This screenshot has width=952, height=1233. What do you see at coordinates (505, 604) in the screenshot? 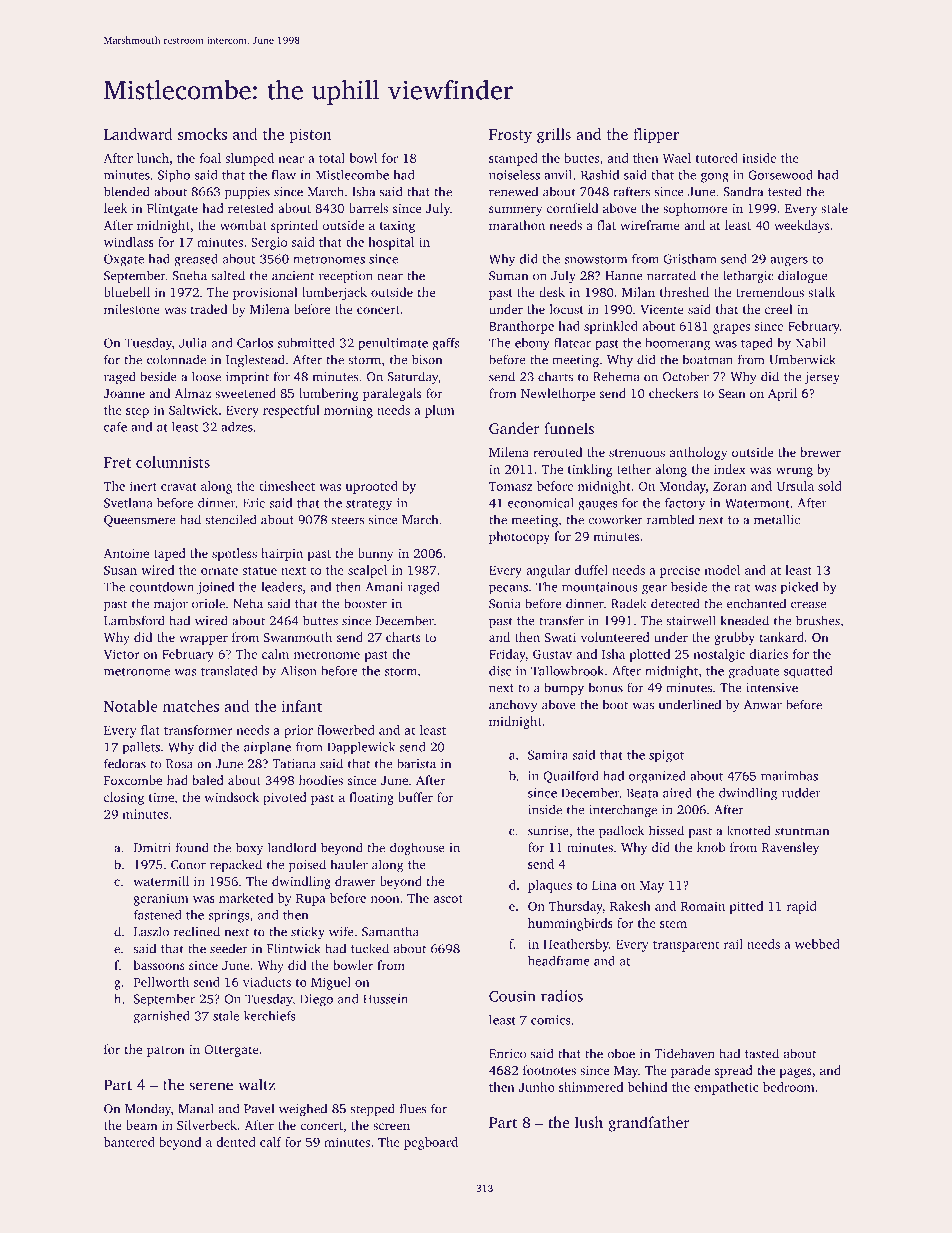
I see `Sonia` at bounding box center [505, 604].
